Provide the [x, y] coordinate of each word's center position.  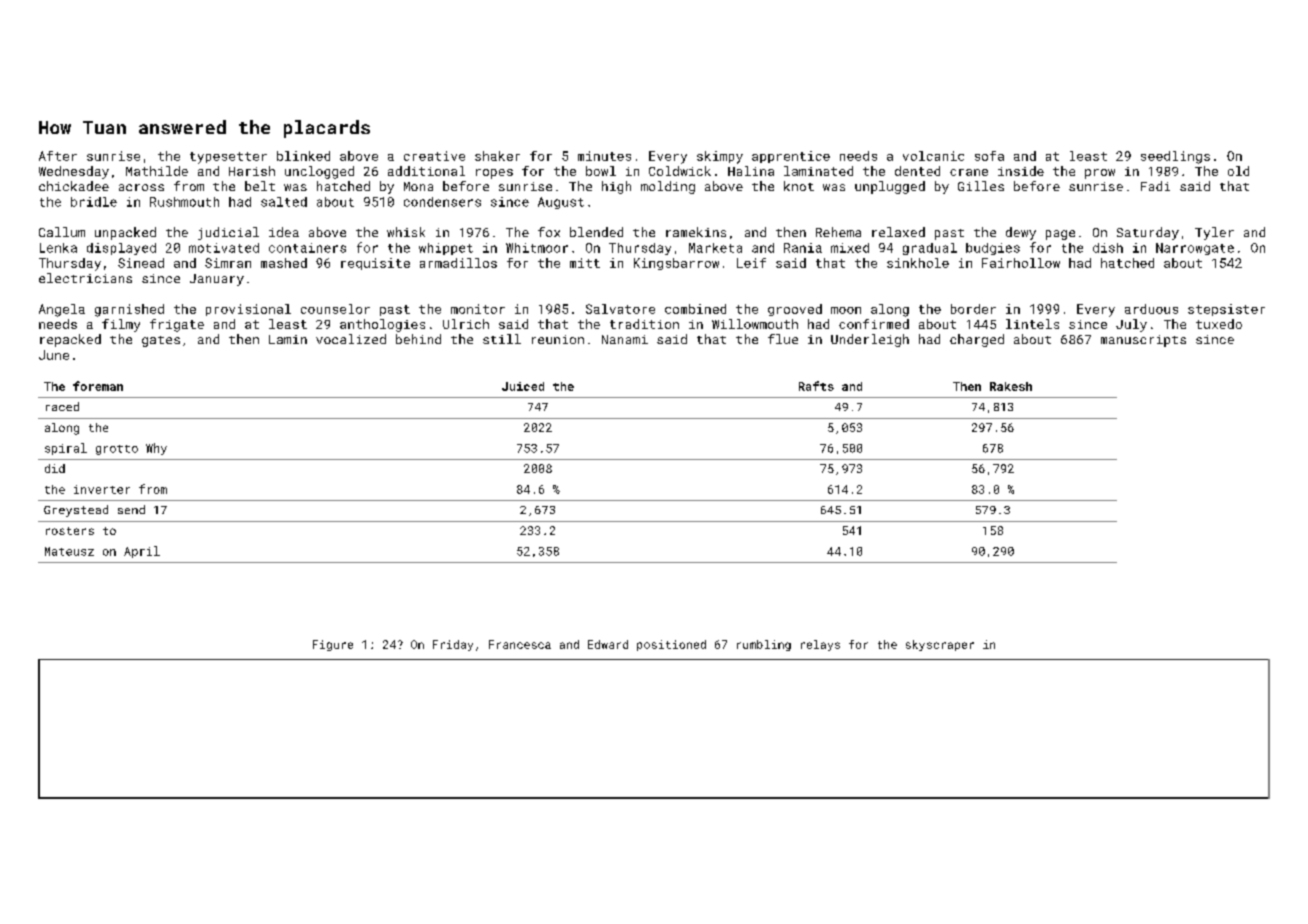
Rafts [816, 386]
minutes [604, 156]
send [131, 509]
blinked [303, 156]
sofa [989, 156]
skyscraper [940, 645]
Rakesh [1011, 386]
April [142, 552]
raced [62, 406]
